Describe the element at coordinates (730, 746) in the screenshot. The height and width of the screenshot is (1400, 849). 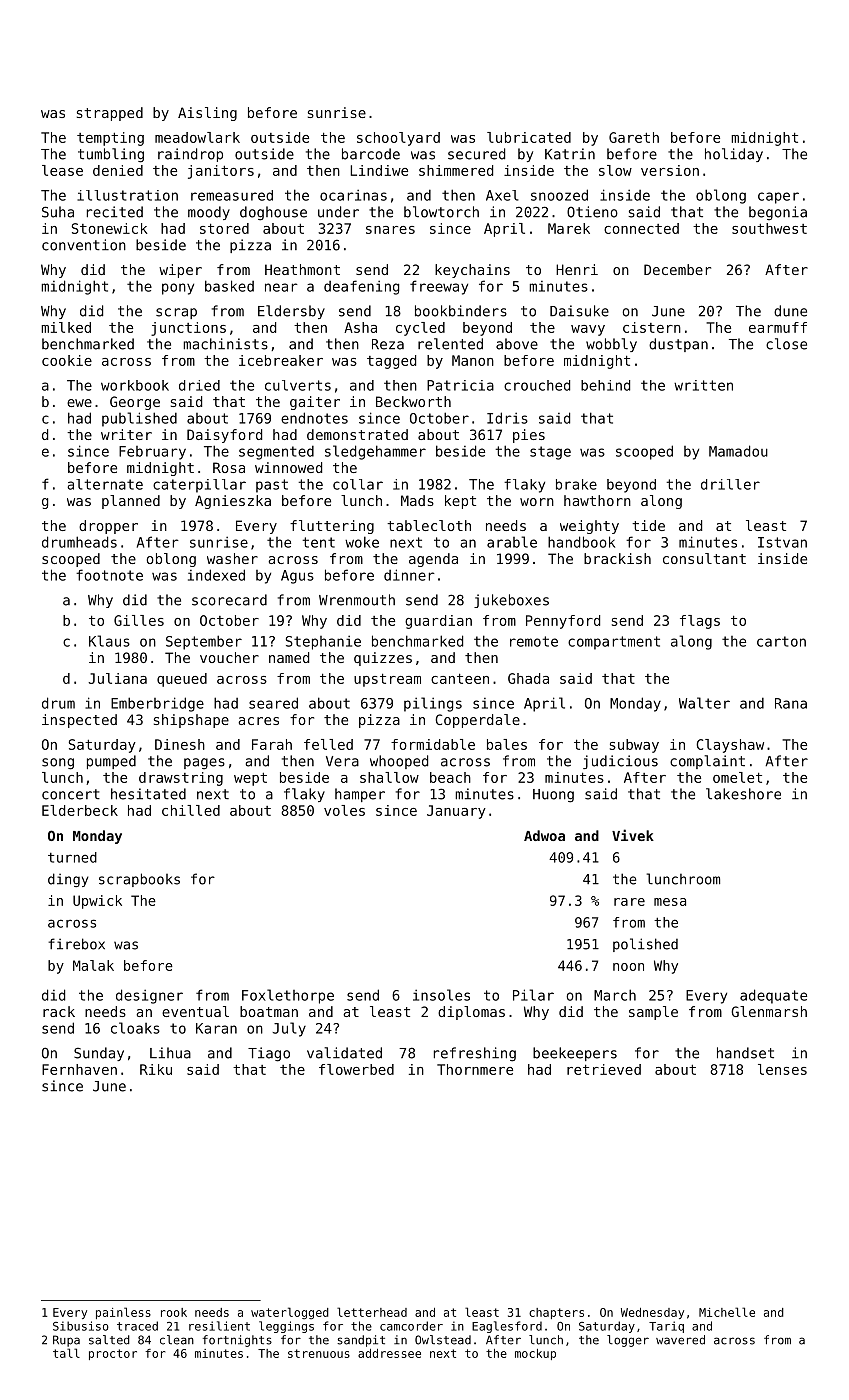
I see `Clayshaw` at that location.
